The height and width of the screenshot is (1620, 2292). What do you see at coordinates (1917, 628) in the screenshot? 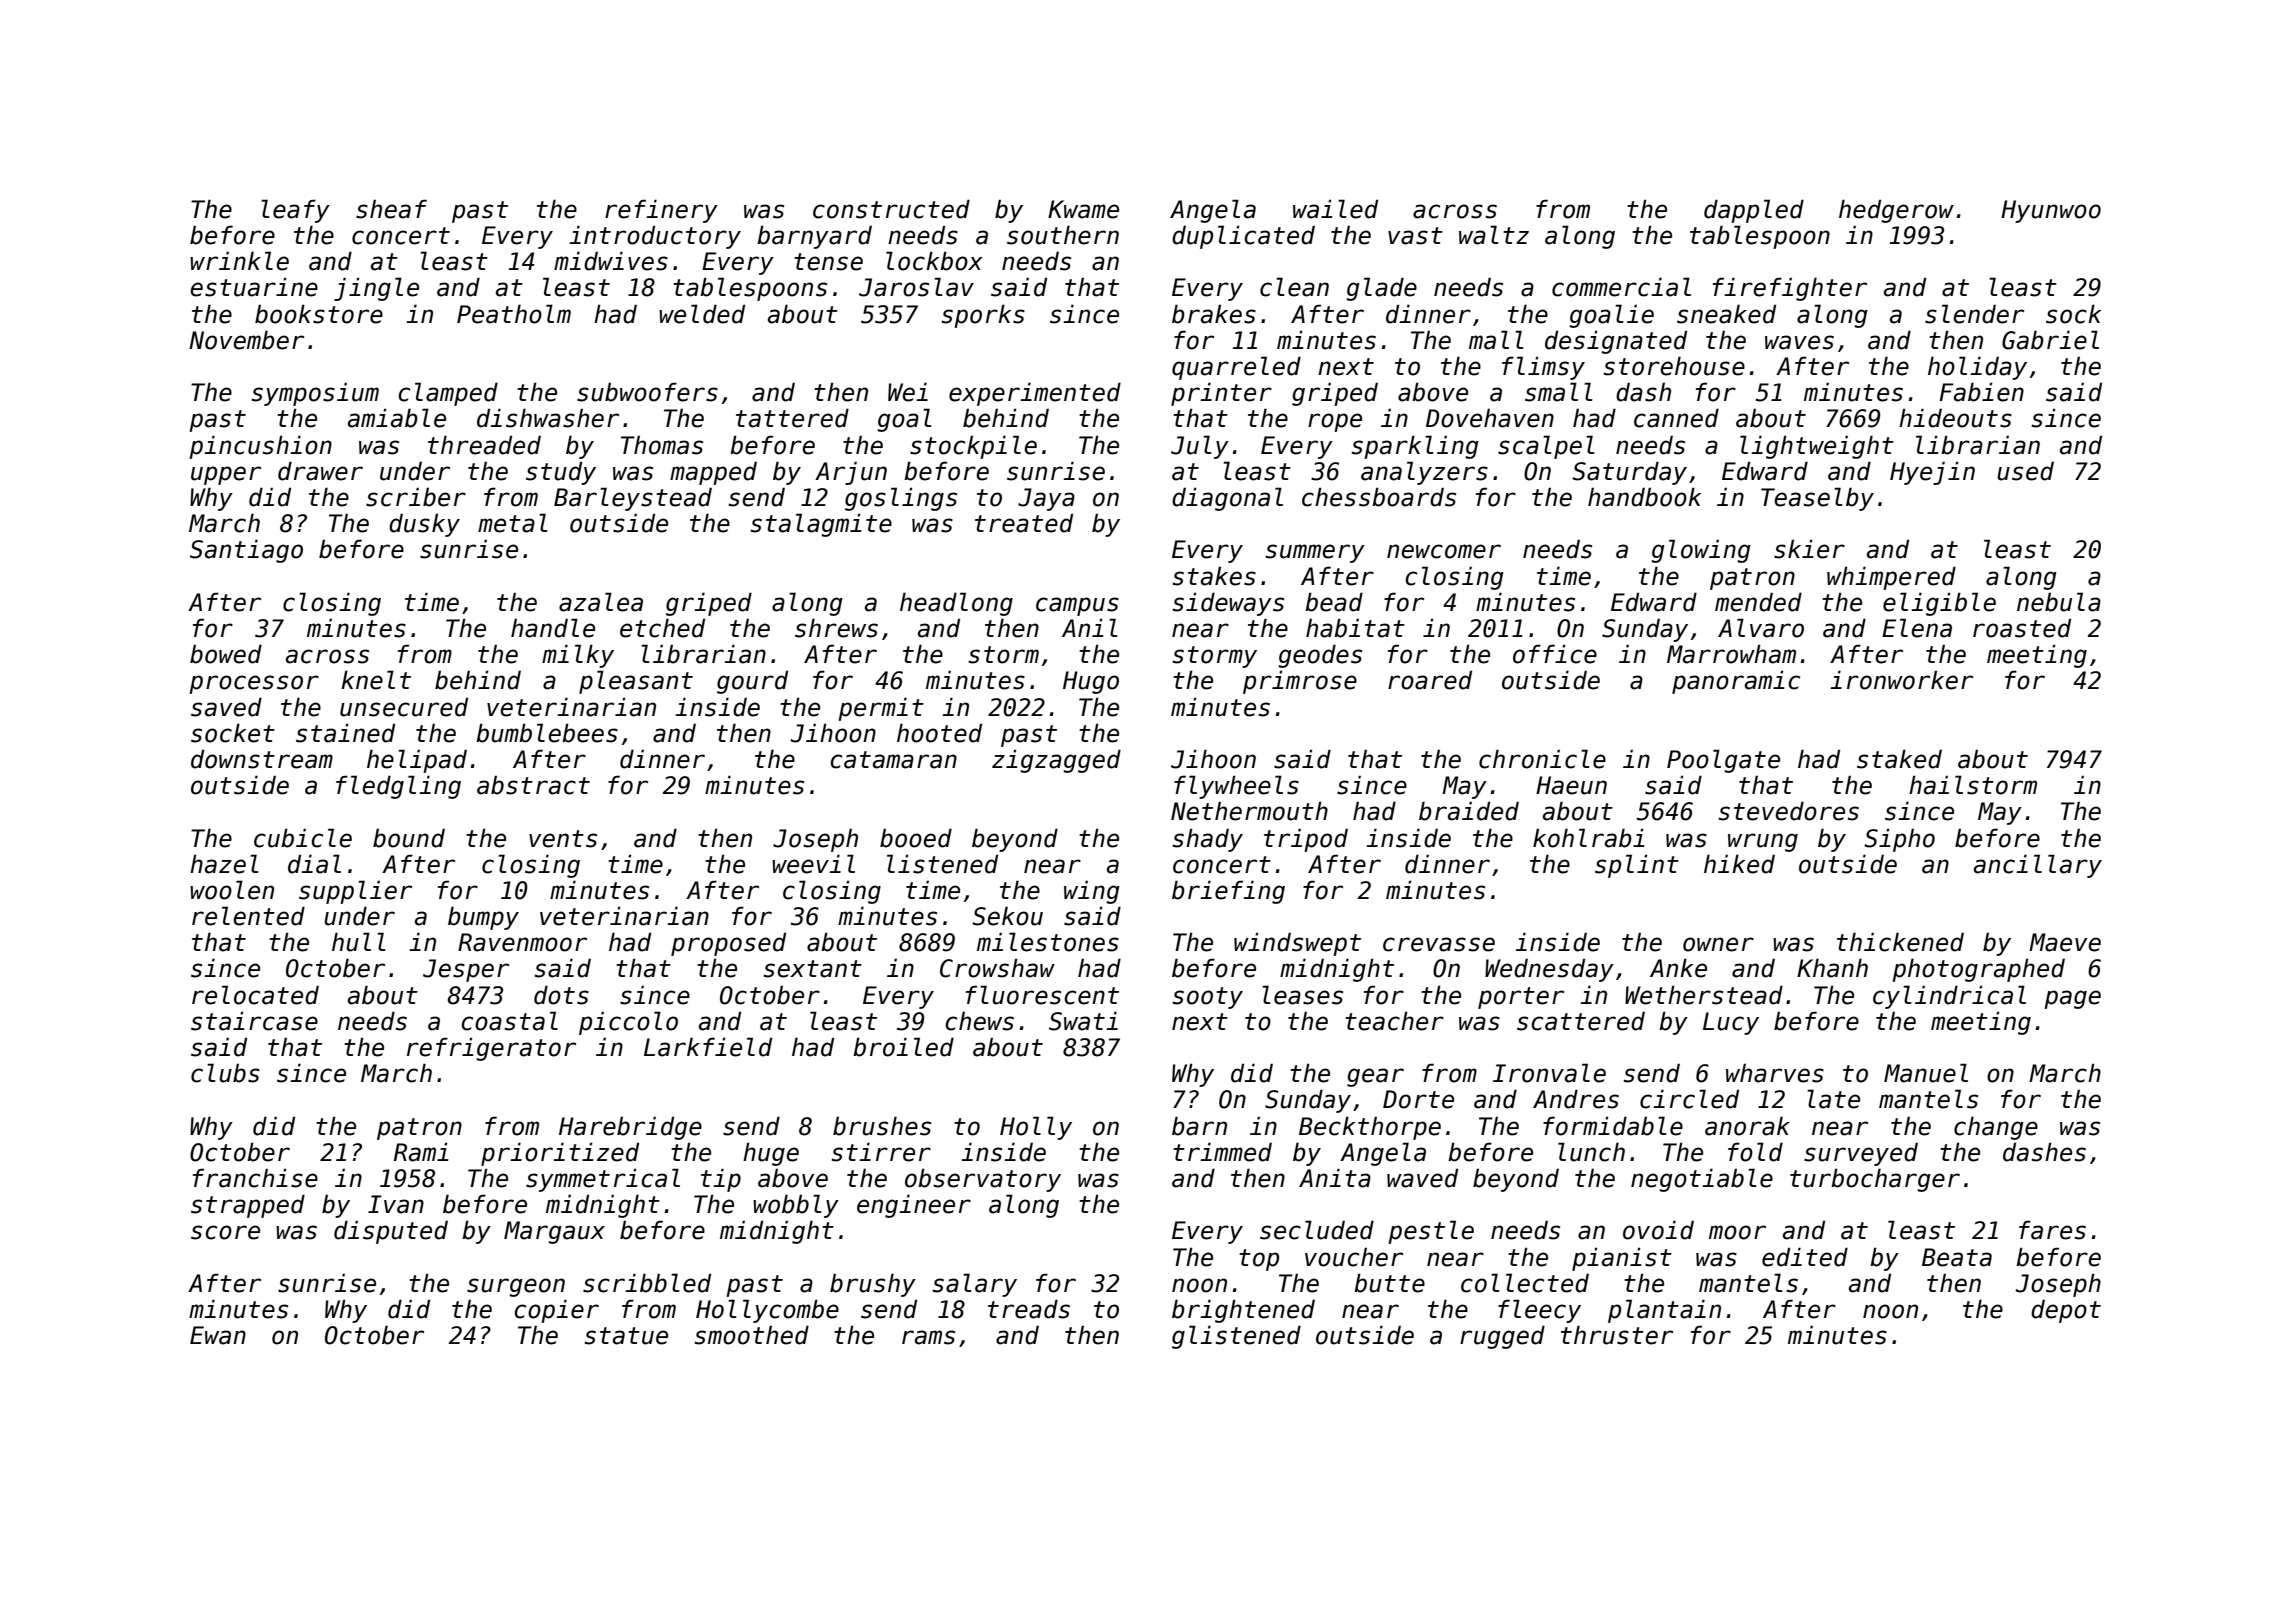
I see `Elena` at bounding box center [1917, 628].
